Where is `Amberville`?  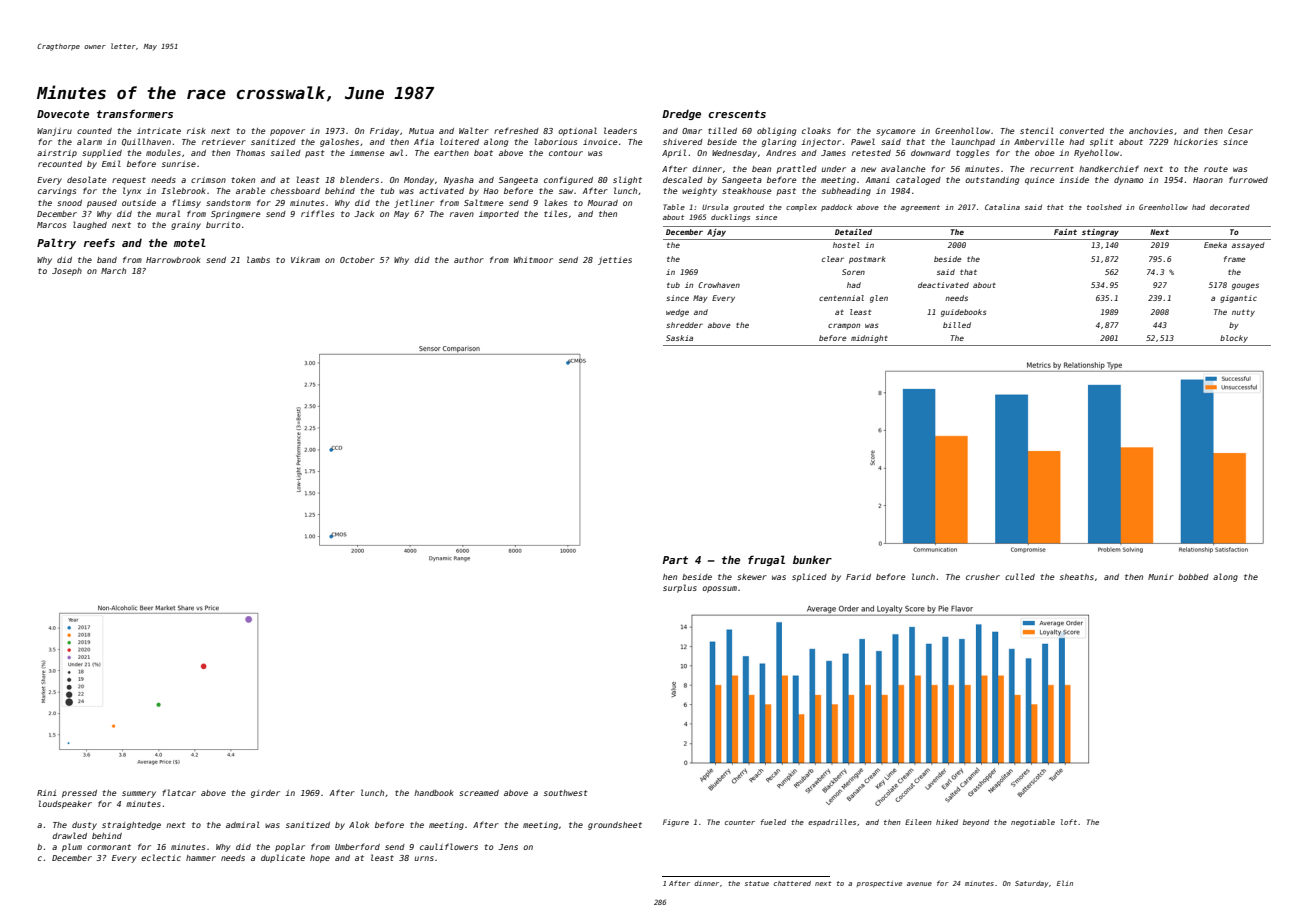
Amberville is located at coordinates (1039, 141).
